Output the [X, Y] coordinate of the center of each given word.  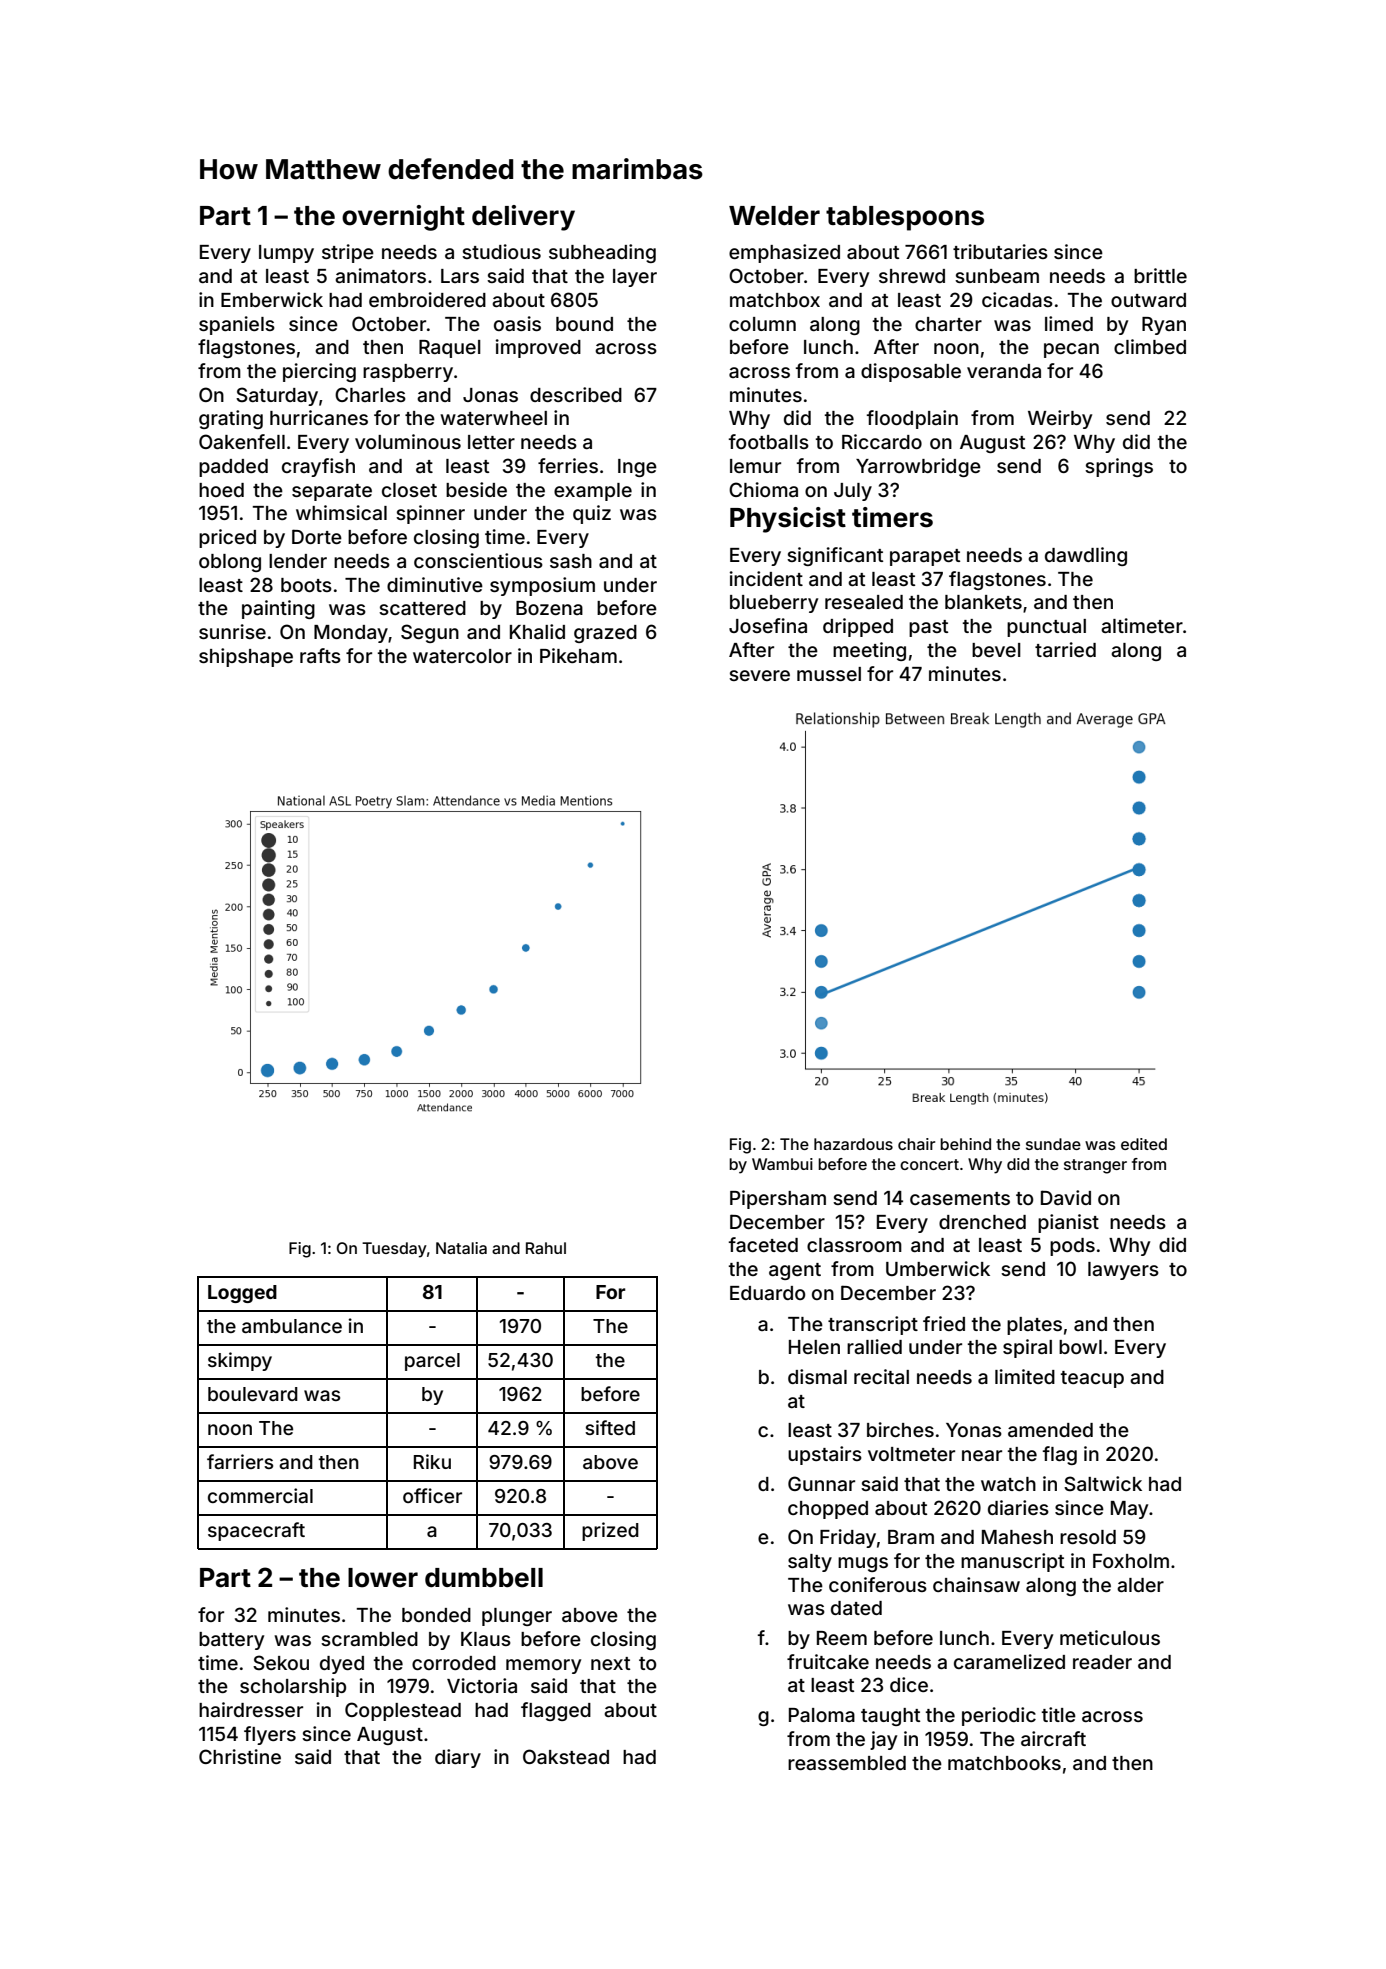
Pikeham [578, 655]
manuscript [1012, 1562]
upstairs [825, 1455]
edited [1144, 1144]
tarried [1065, 649]
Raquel [450, 349]
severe [759, 675]
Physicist [788, 520]
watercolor [462, 656]
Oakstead [566, 1756]
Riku [432, 1461]
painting [278, 609]
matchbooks [1004, 1763]
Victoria [482, 1685]
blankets [983, 602]
